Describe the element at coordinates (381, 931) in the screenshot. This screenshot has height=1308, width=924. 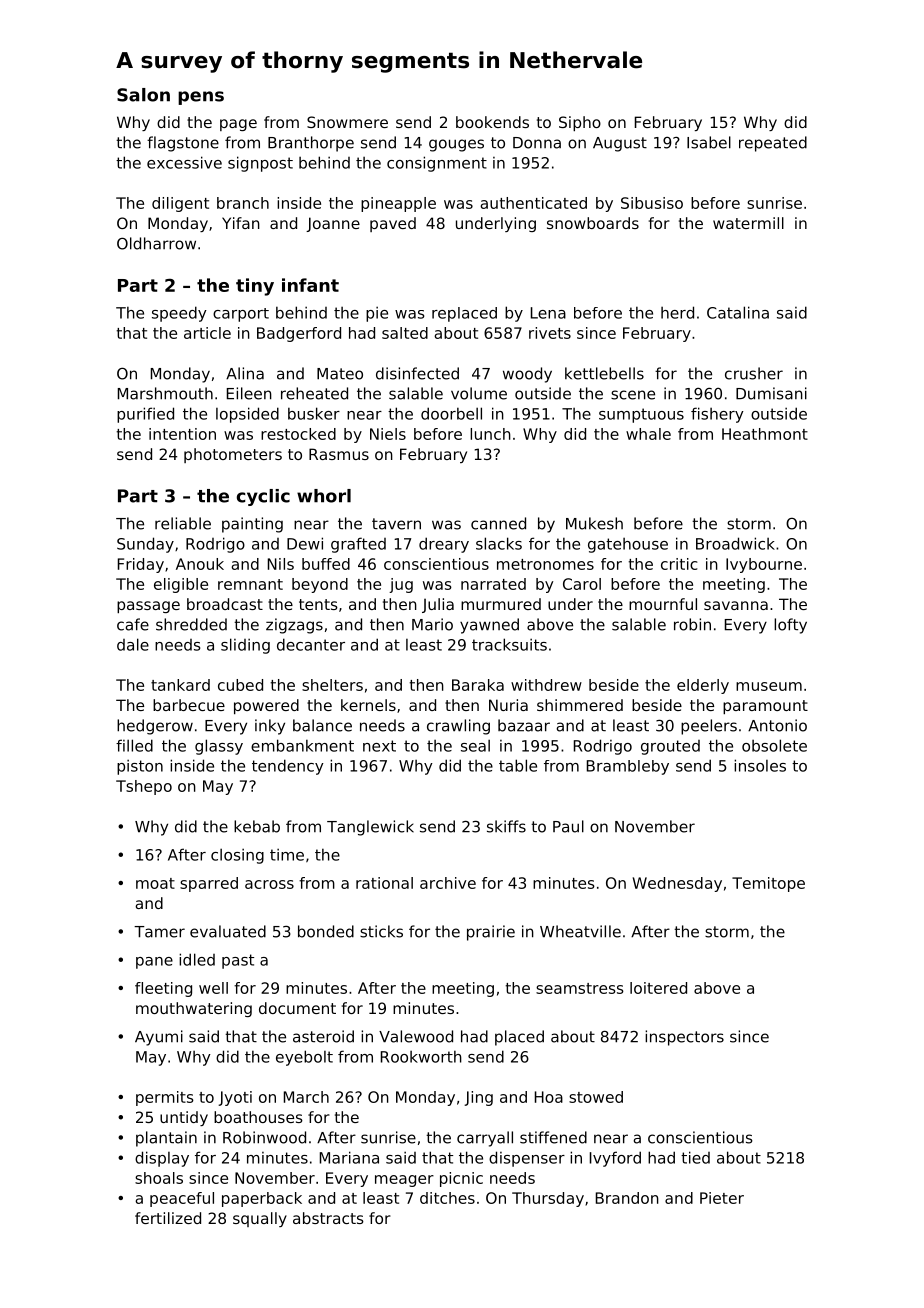
I see `sticks` at that location.
